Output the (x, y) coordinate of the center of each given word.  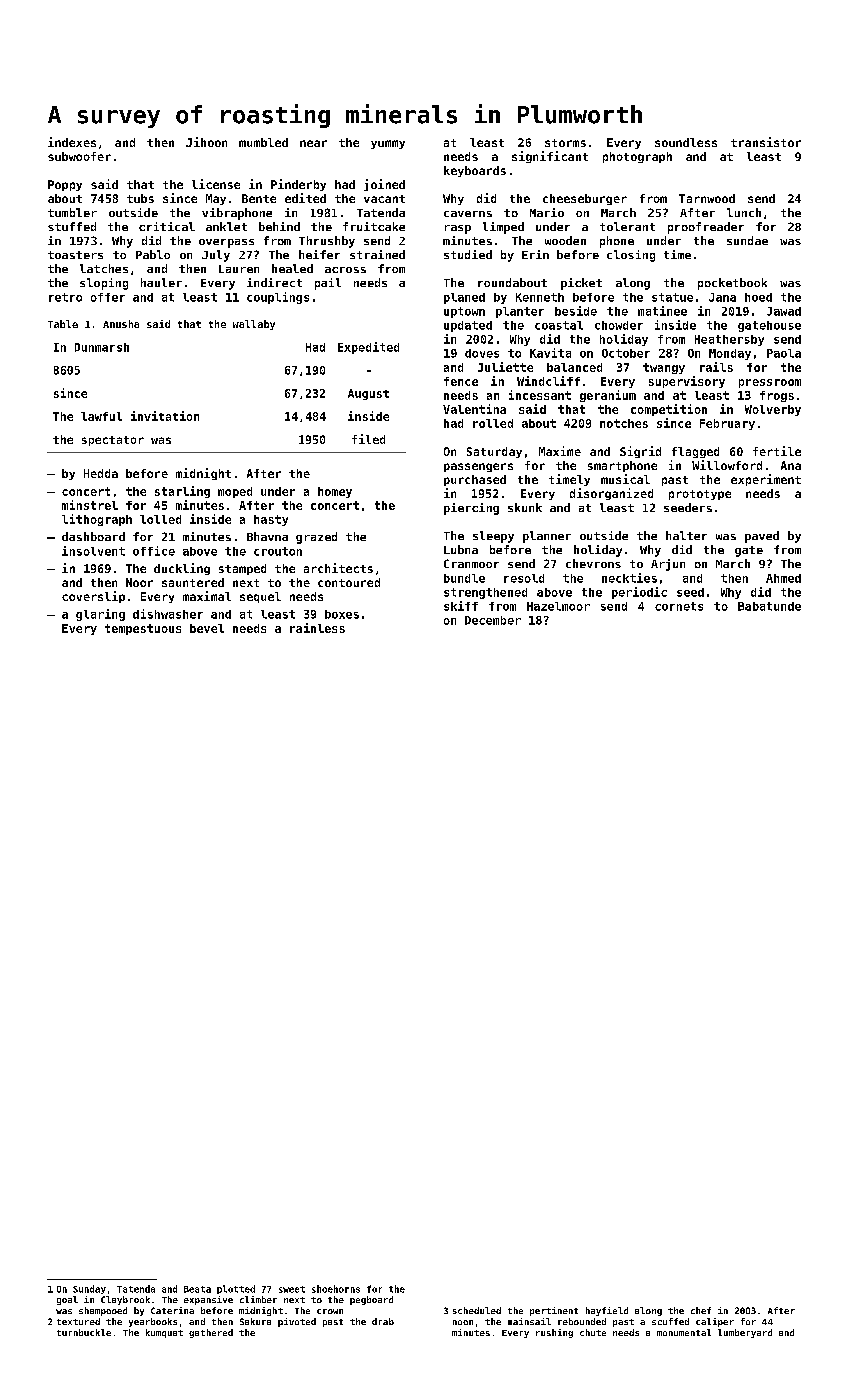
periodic (639, 593)
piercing (471, 509)
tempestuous (143, 629)
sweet (292, 1289)
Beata (197, 1289)
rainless (317, 628)
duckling (182, 569)
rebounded (582, 1321)
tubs (140, 198)
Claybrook (125, 1300)
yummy (388, 144)
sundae (747, 240)
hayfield (607, 1311)
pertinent (554, 1311)
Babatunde (769, 606)
